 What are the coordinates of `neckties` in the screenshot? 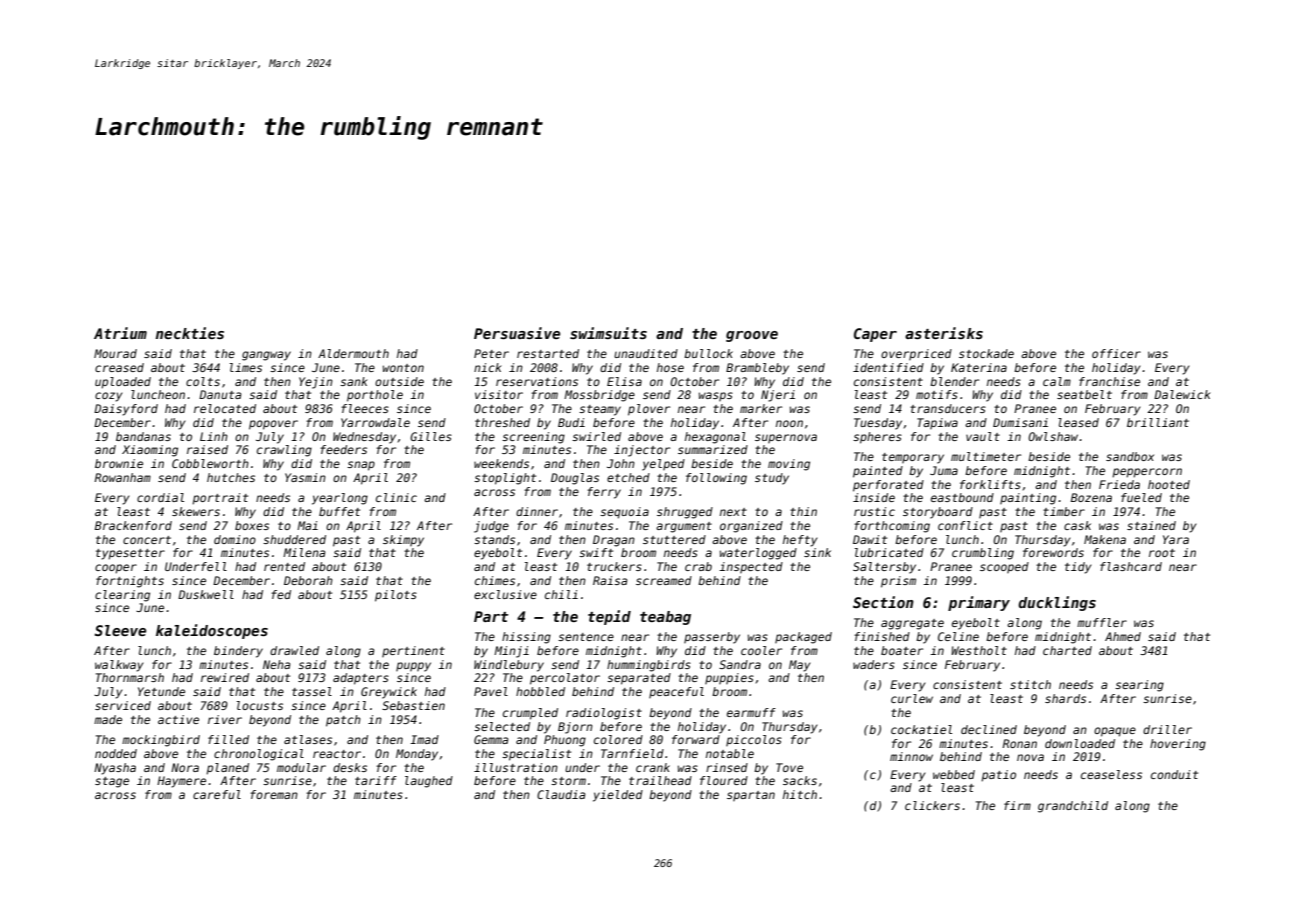 It's located at (190, 333).
